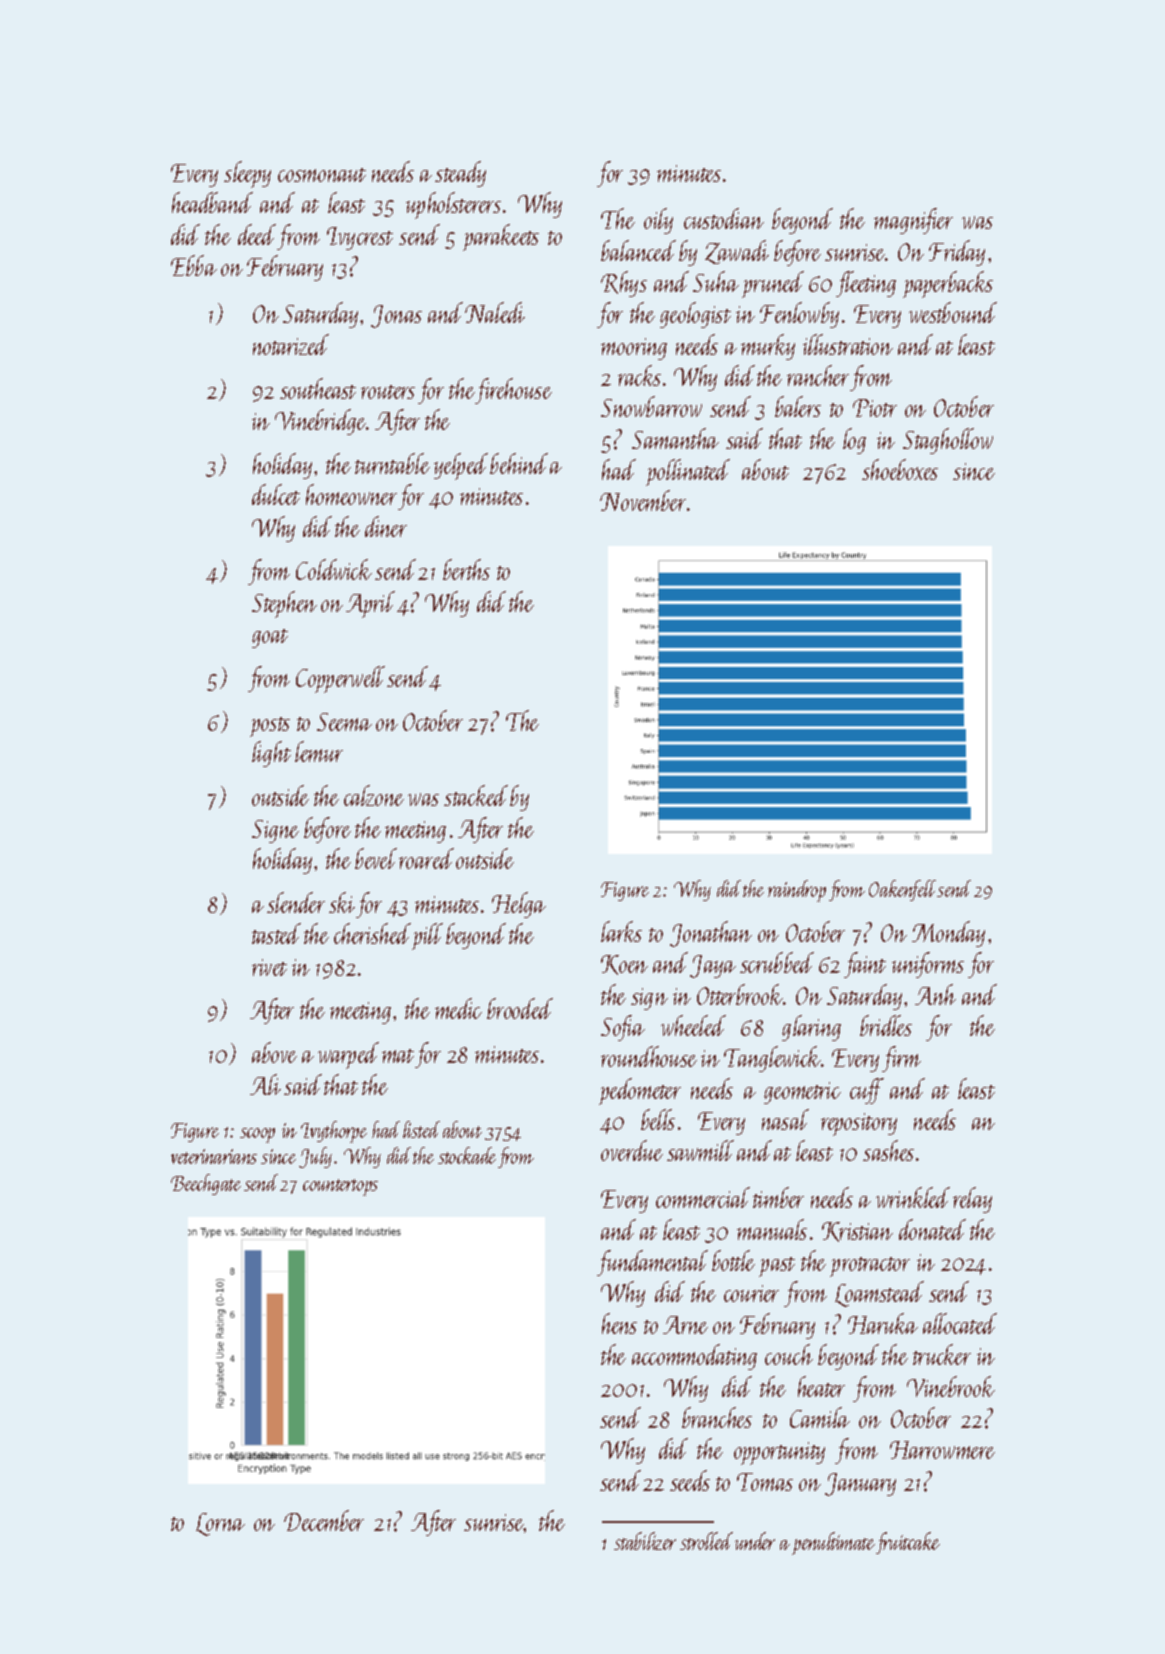 This screenshot has height=1654, width=1165. Describe the element at coordinates (386, 526) in the screenshot. I see `diner` at that location.
